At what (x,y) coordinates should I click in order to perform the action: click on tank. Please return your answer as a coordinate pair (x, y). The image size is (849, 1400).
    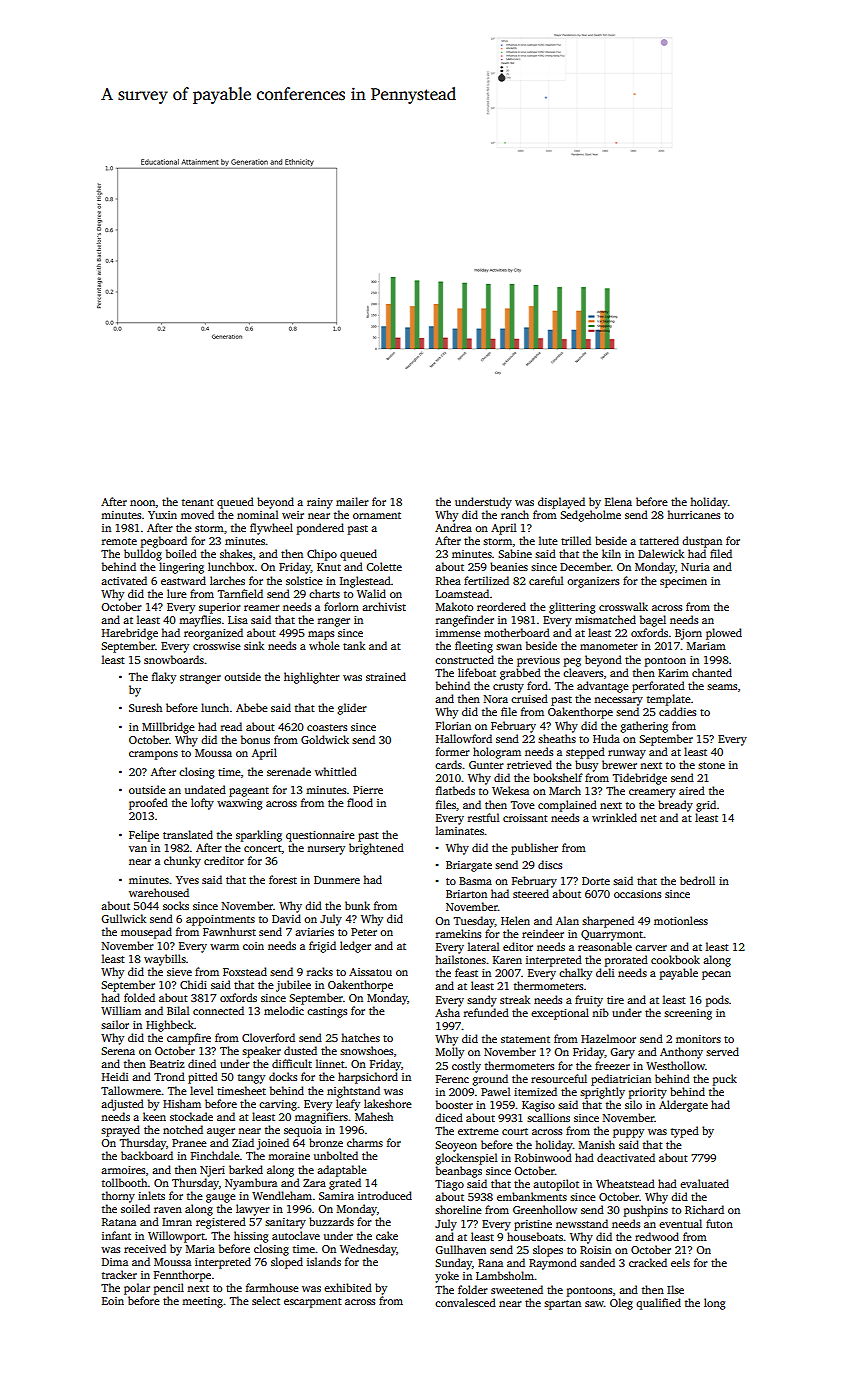
    Looking at the image, I should click on (354, 645).
